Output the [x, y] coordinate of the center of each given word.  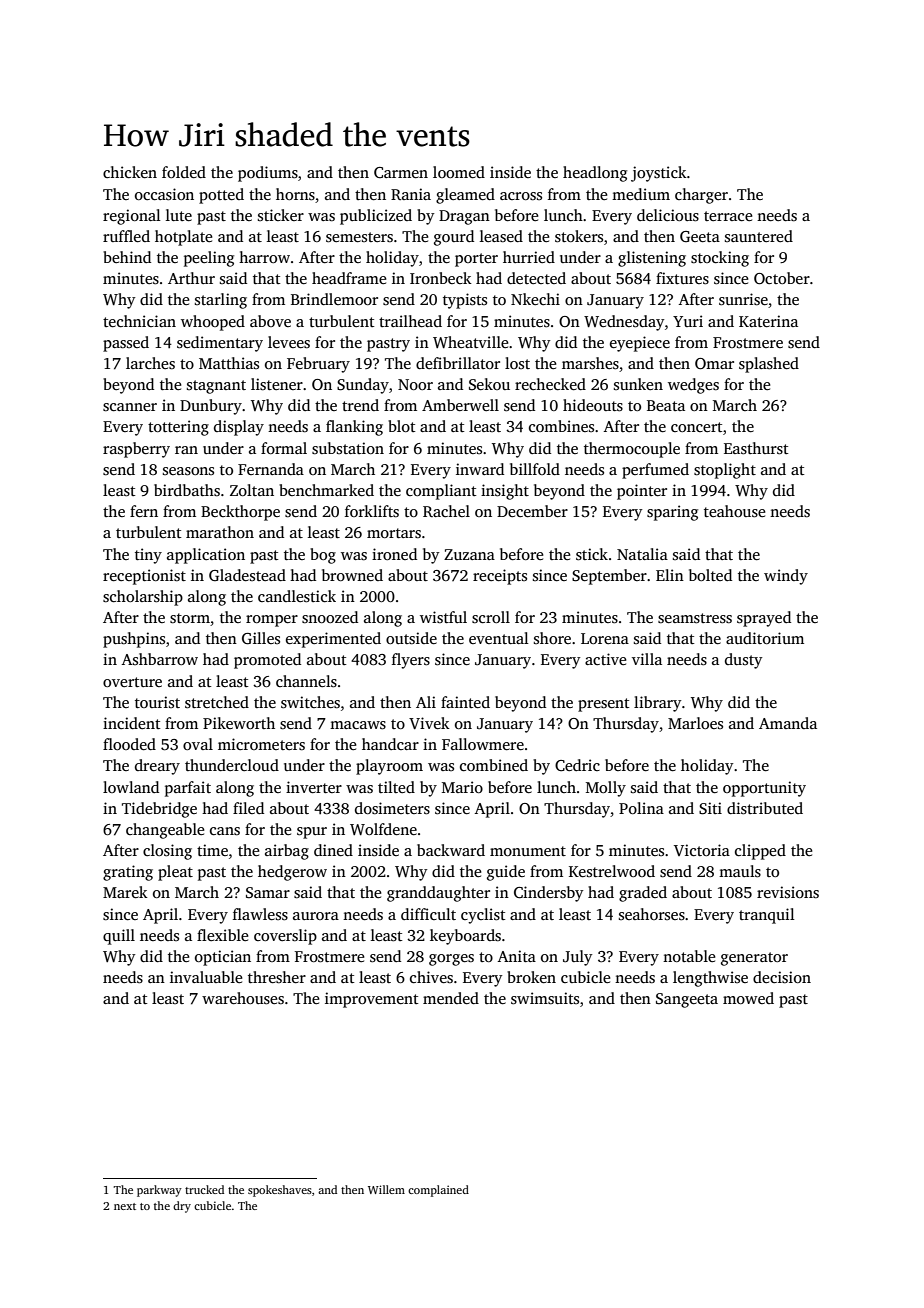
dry [182, 1207]
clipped [760, 852]
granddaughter [438, 894]
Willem [386, 1189]
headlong [595, 174]
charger [701, 196]
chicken [130, 172]
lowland [131, 787]
